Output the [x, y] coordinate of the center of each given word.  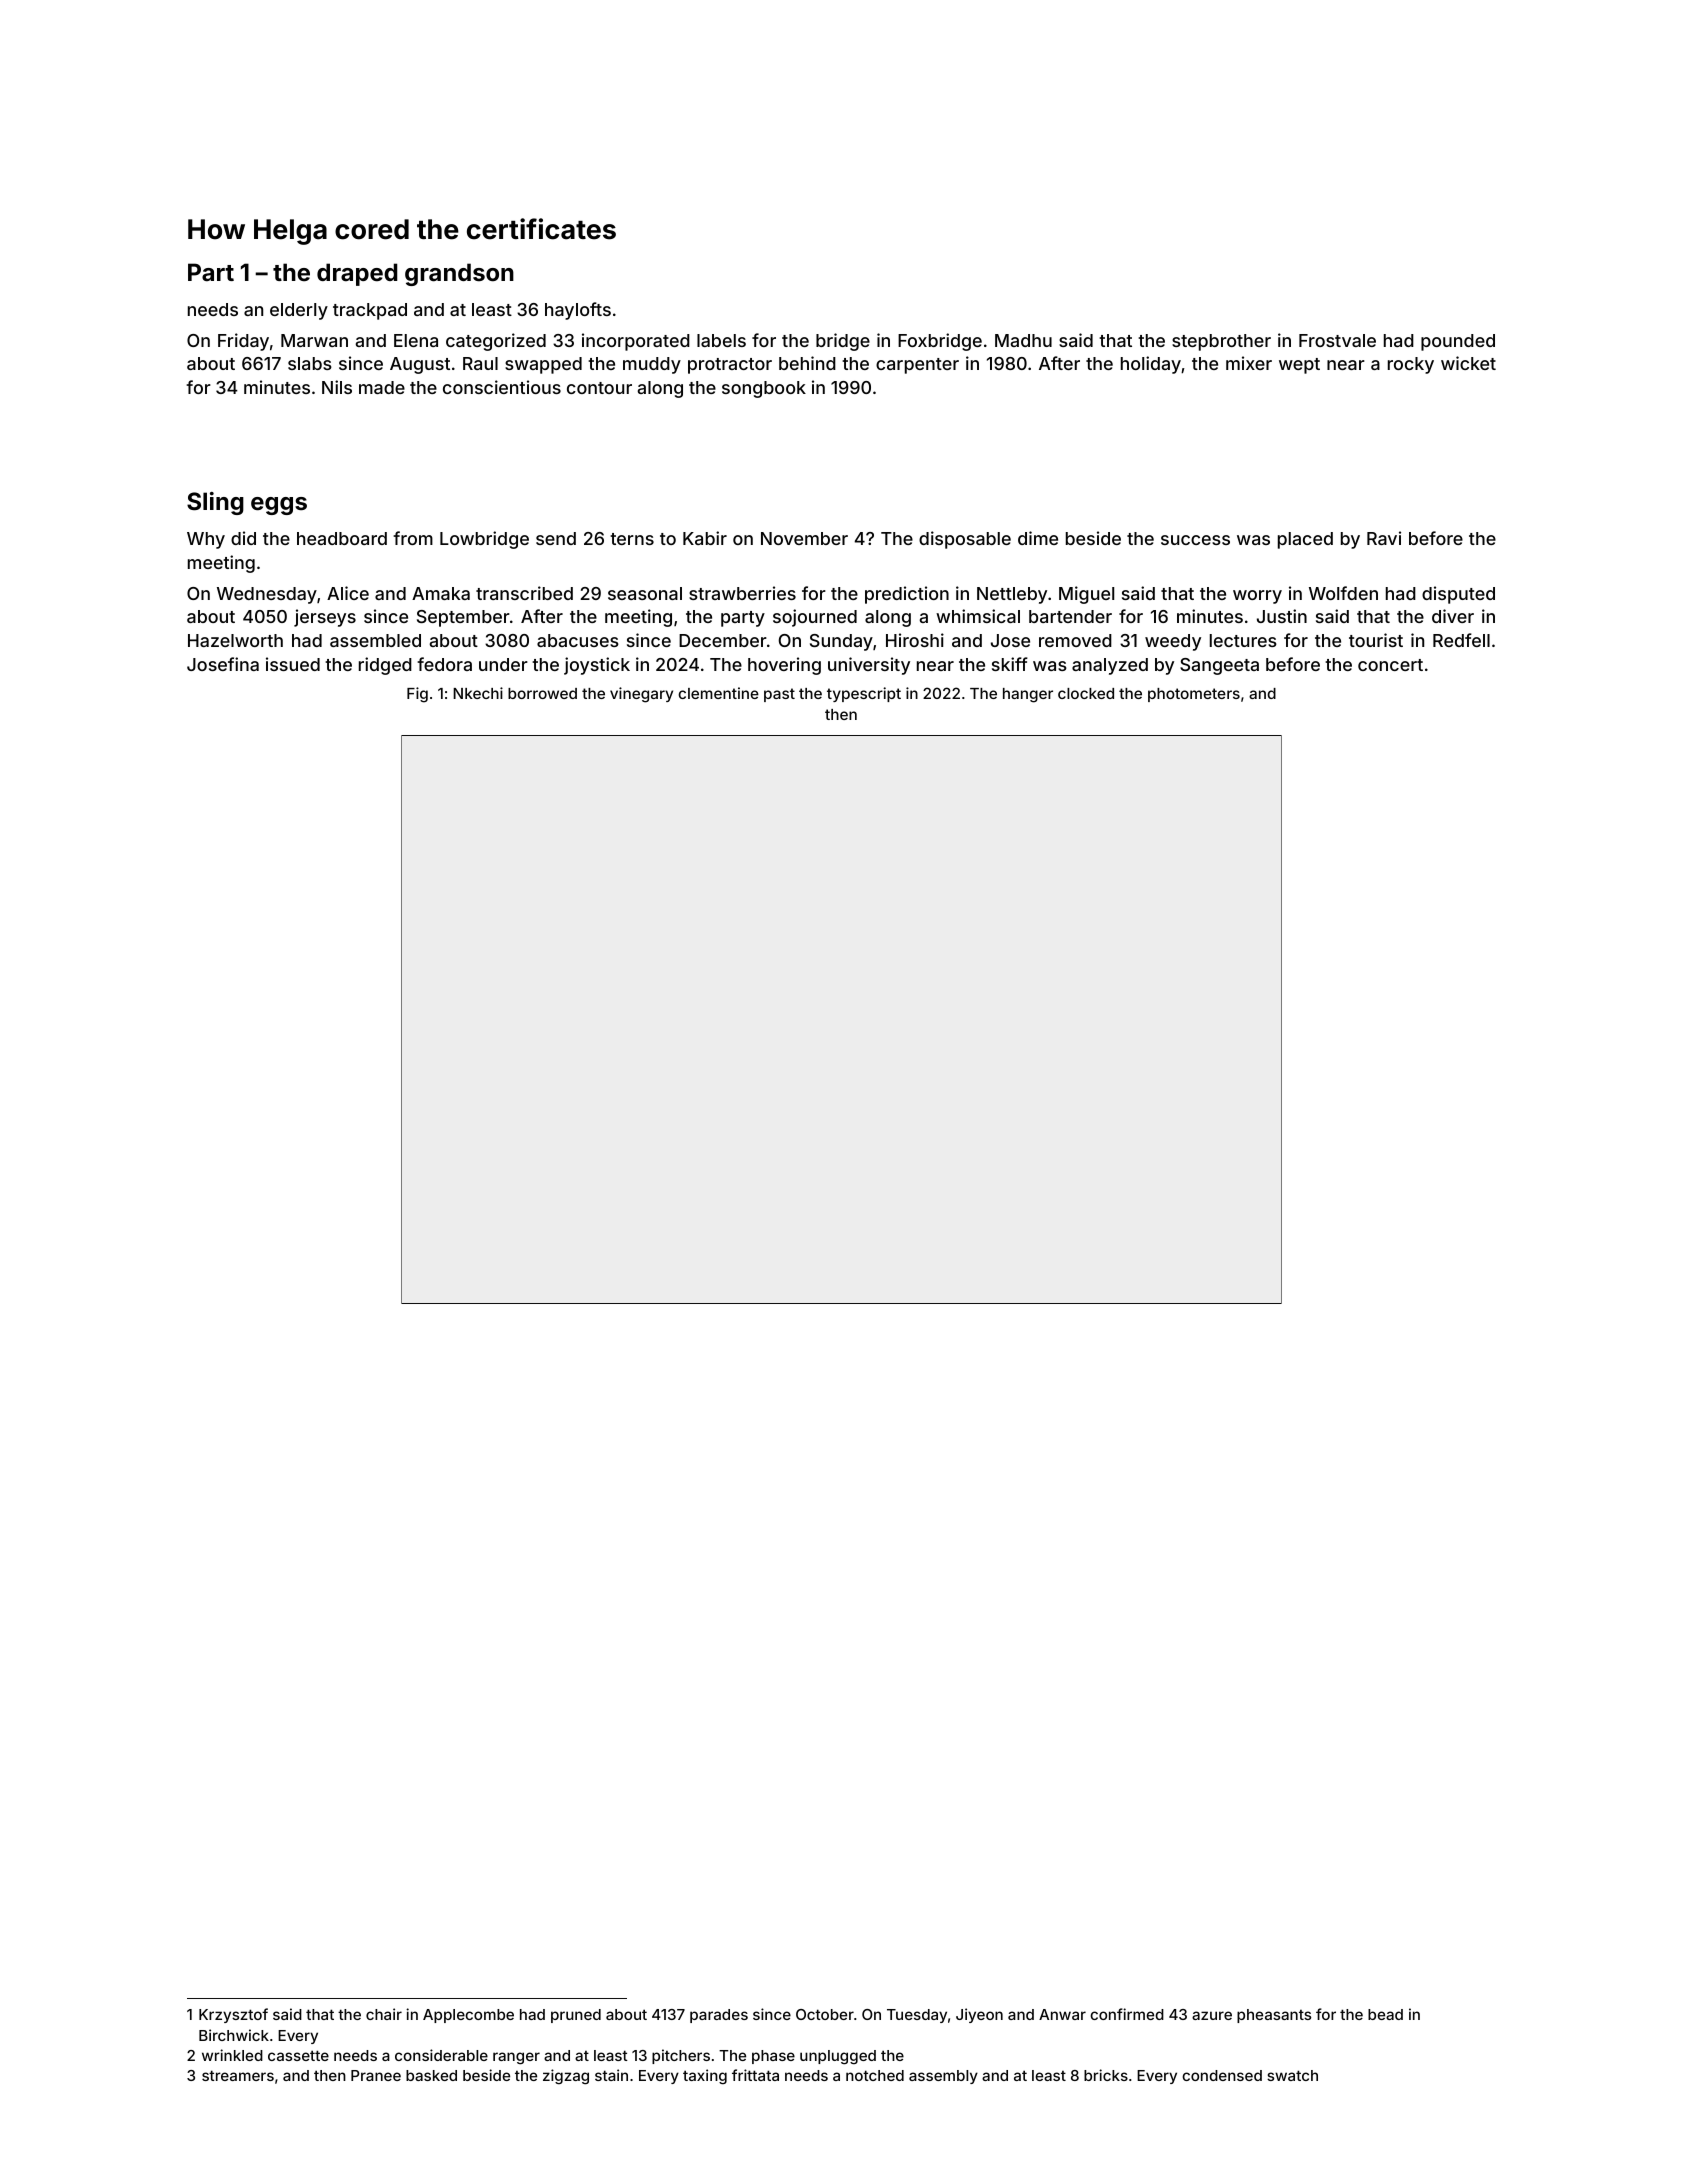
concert [1390, 665]
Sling [215, 503]
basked [431, 2075]
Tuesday [917, 2016]
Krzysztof [233, 2015]
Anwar [1062, 2014]
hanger [1028, 695]
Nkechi [478, 693]
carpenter [917, 366]
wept [1299, 366]
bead [1385, 2014]
